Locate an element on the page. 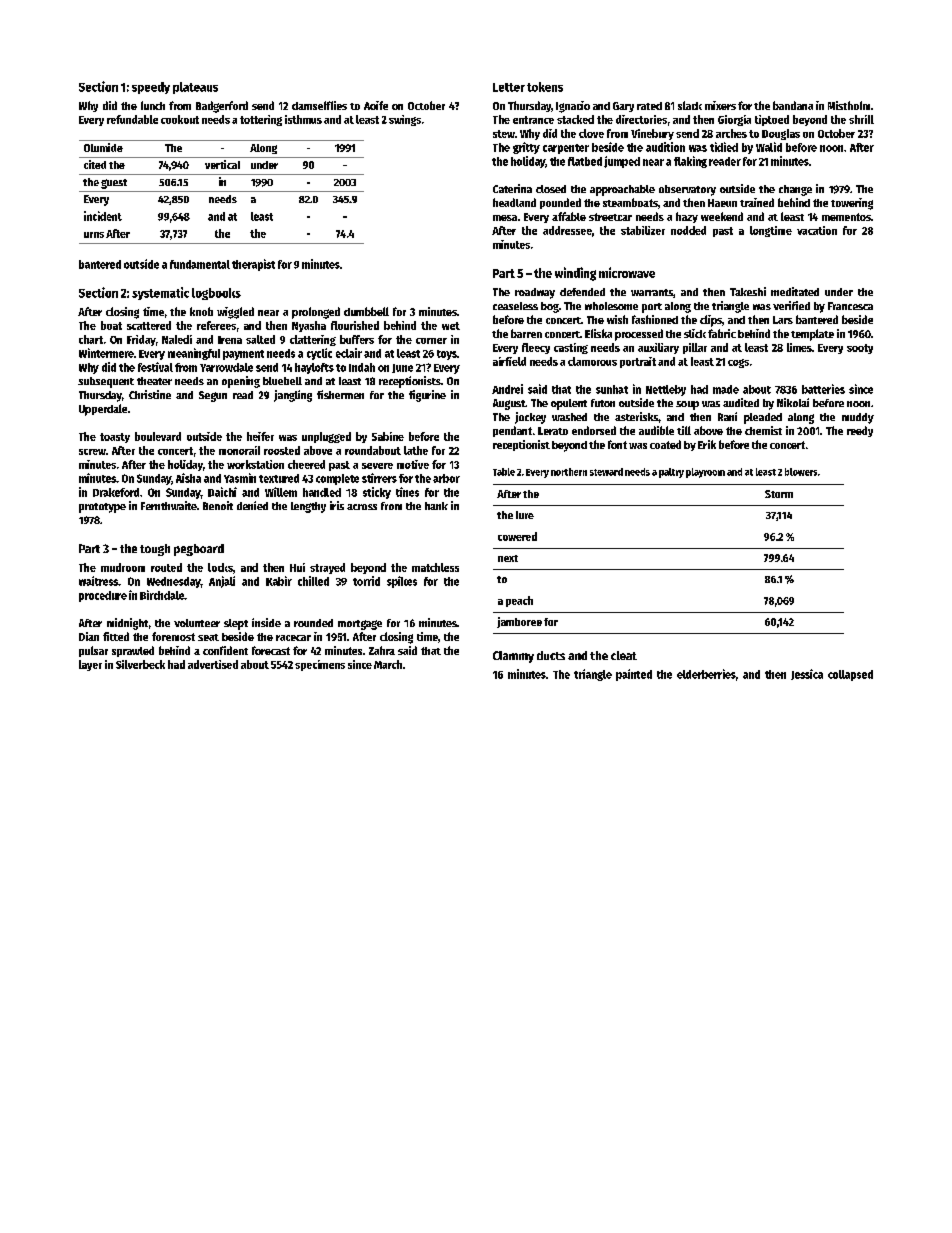  Upperdale is located at coordinates (103, 410).
